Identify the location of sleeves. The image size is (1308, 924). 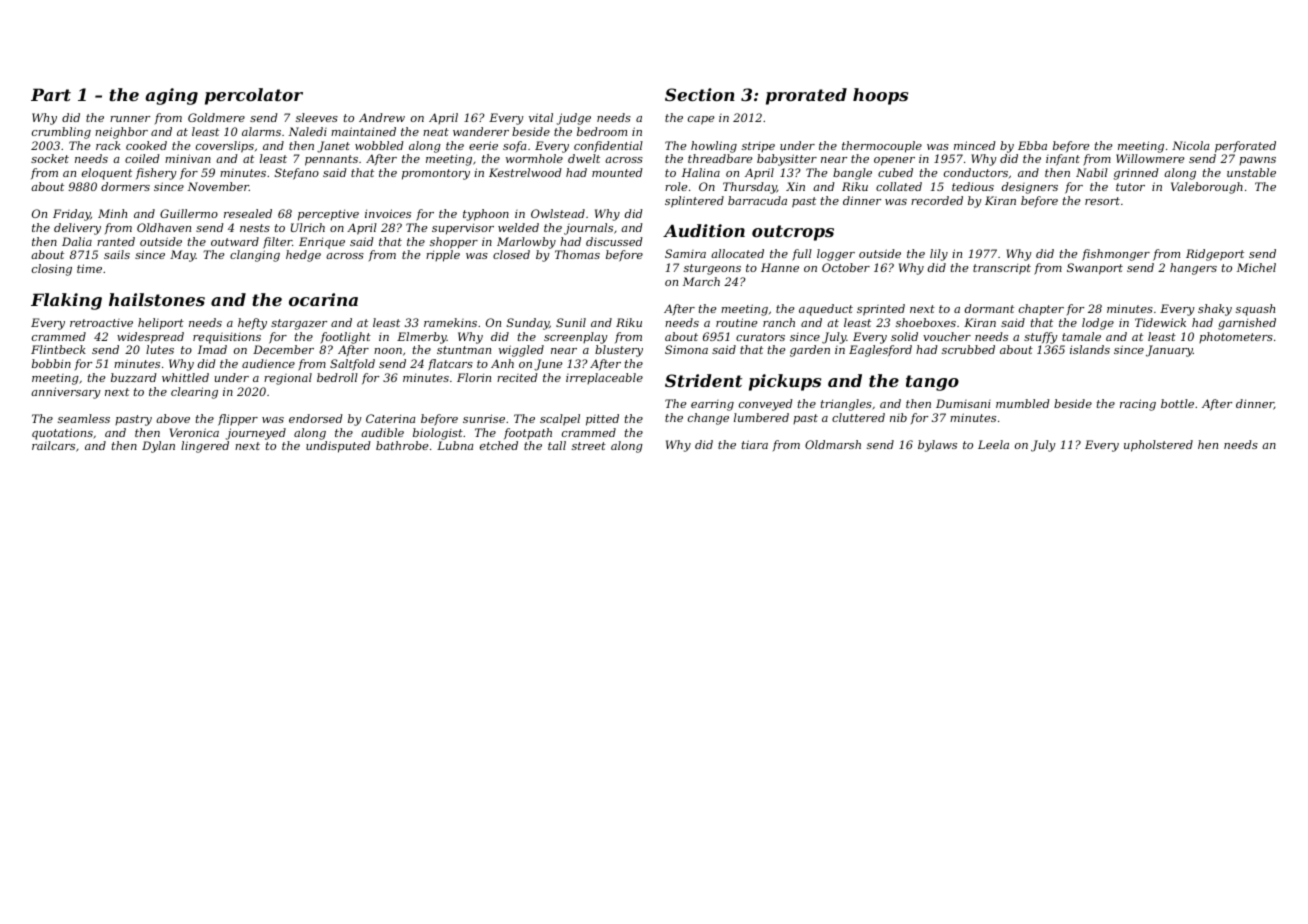
(317, 117).
